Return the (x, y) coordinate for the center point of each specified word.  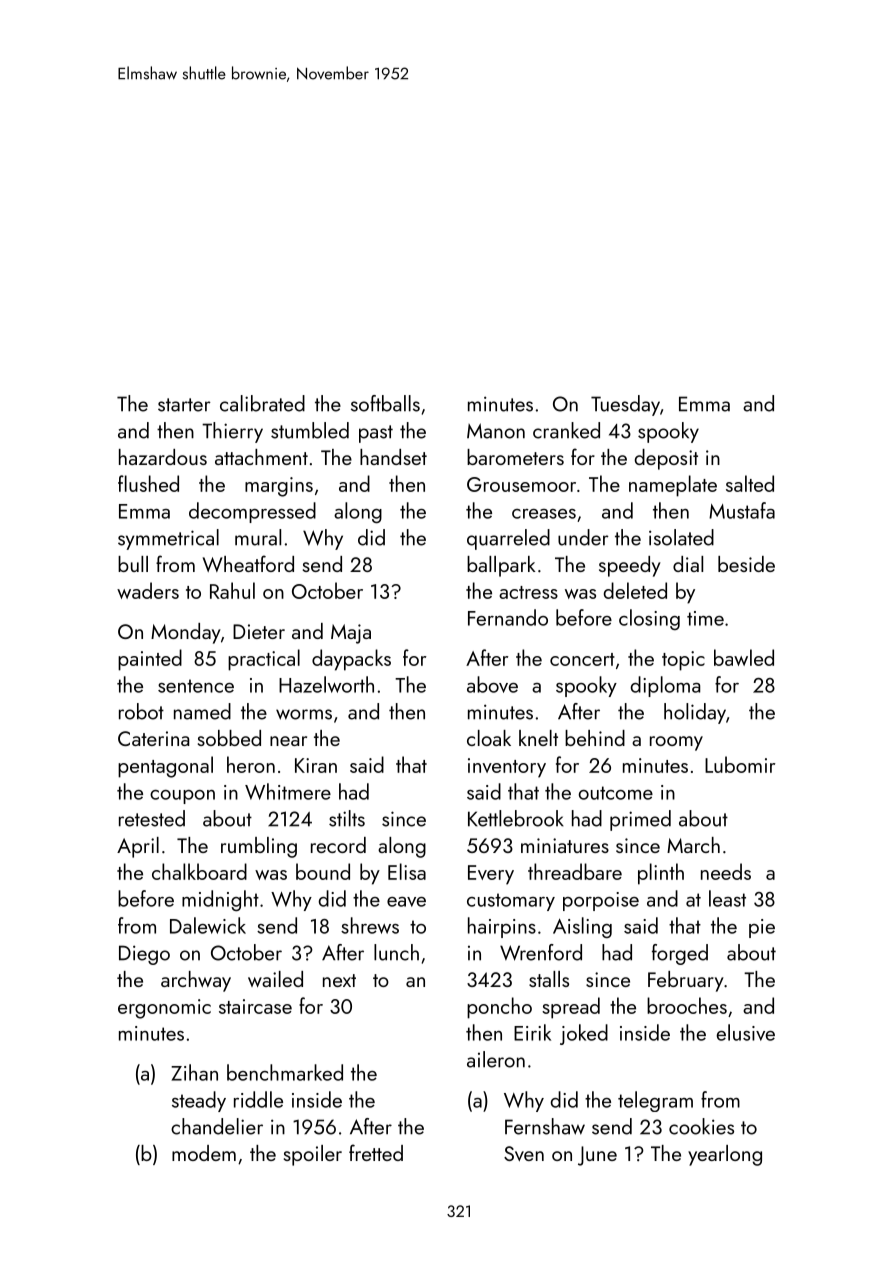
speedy (630, 566)
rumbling (259, 847)
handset (393, 457)
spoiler (313, 1155)
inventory (507, 768)
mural (258, 537)
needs (726, 871)
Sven (524, 1153)
